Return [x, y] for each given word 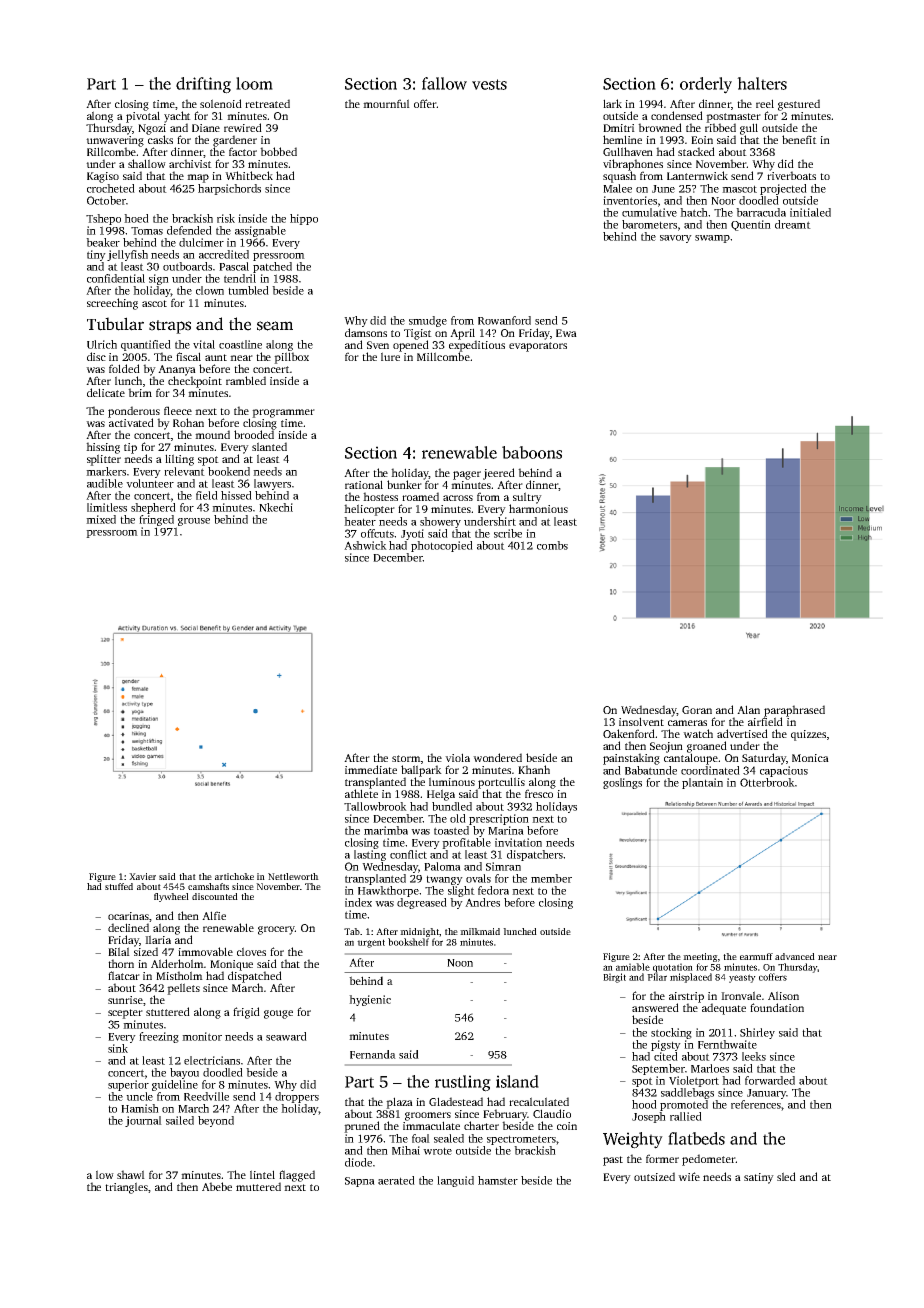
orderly [706, 85]
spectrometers [521, 1140]
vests [489, 84]
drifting [203, 85]
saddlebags [687, 1093]
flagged [297, 1176]
